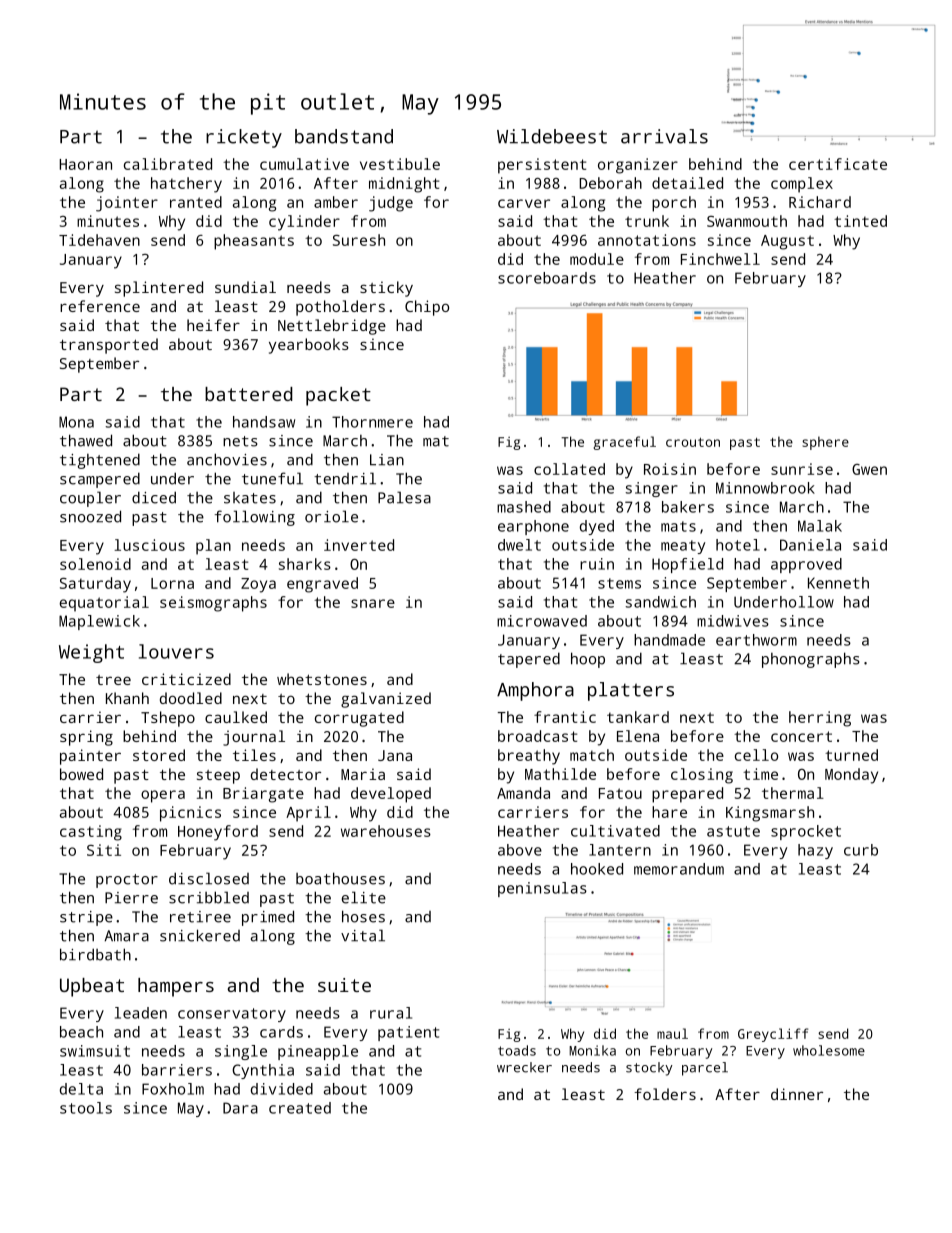 The width and height of the page is (952, 1233). What do you see at coordinates (364, 897) in the page?
I see `elite` at bounding box center [364, 897].
